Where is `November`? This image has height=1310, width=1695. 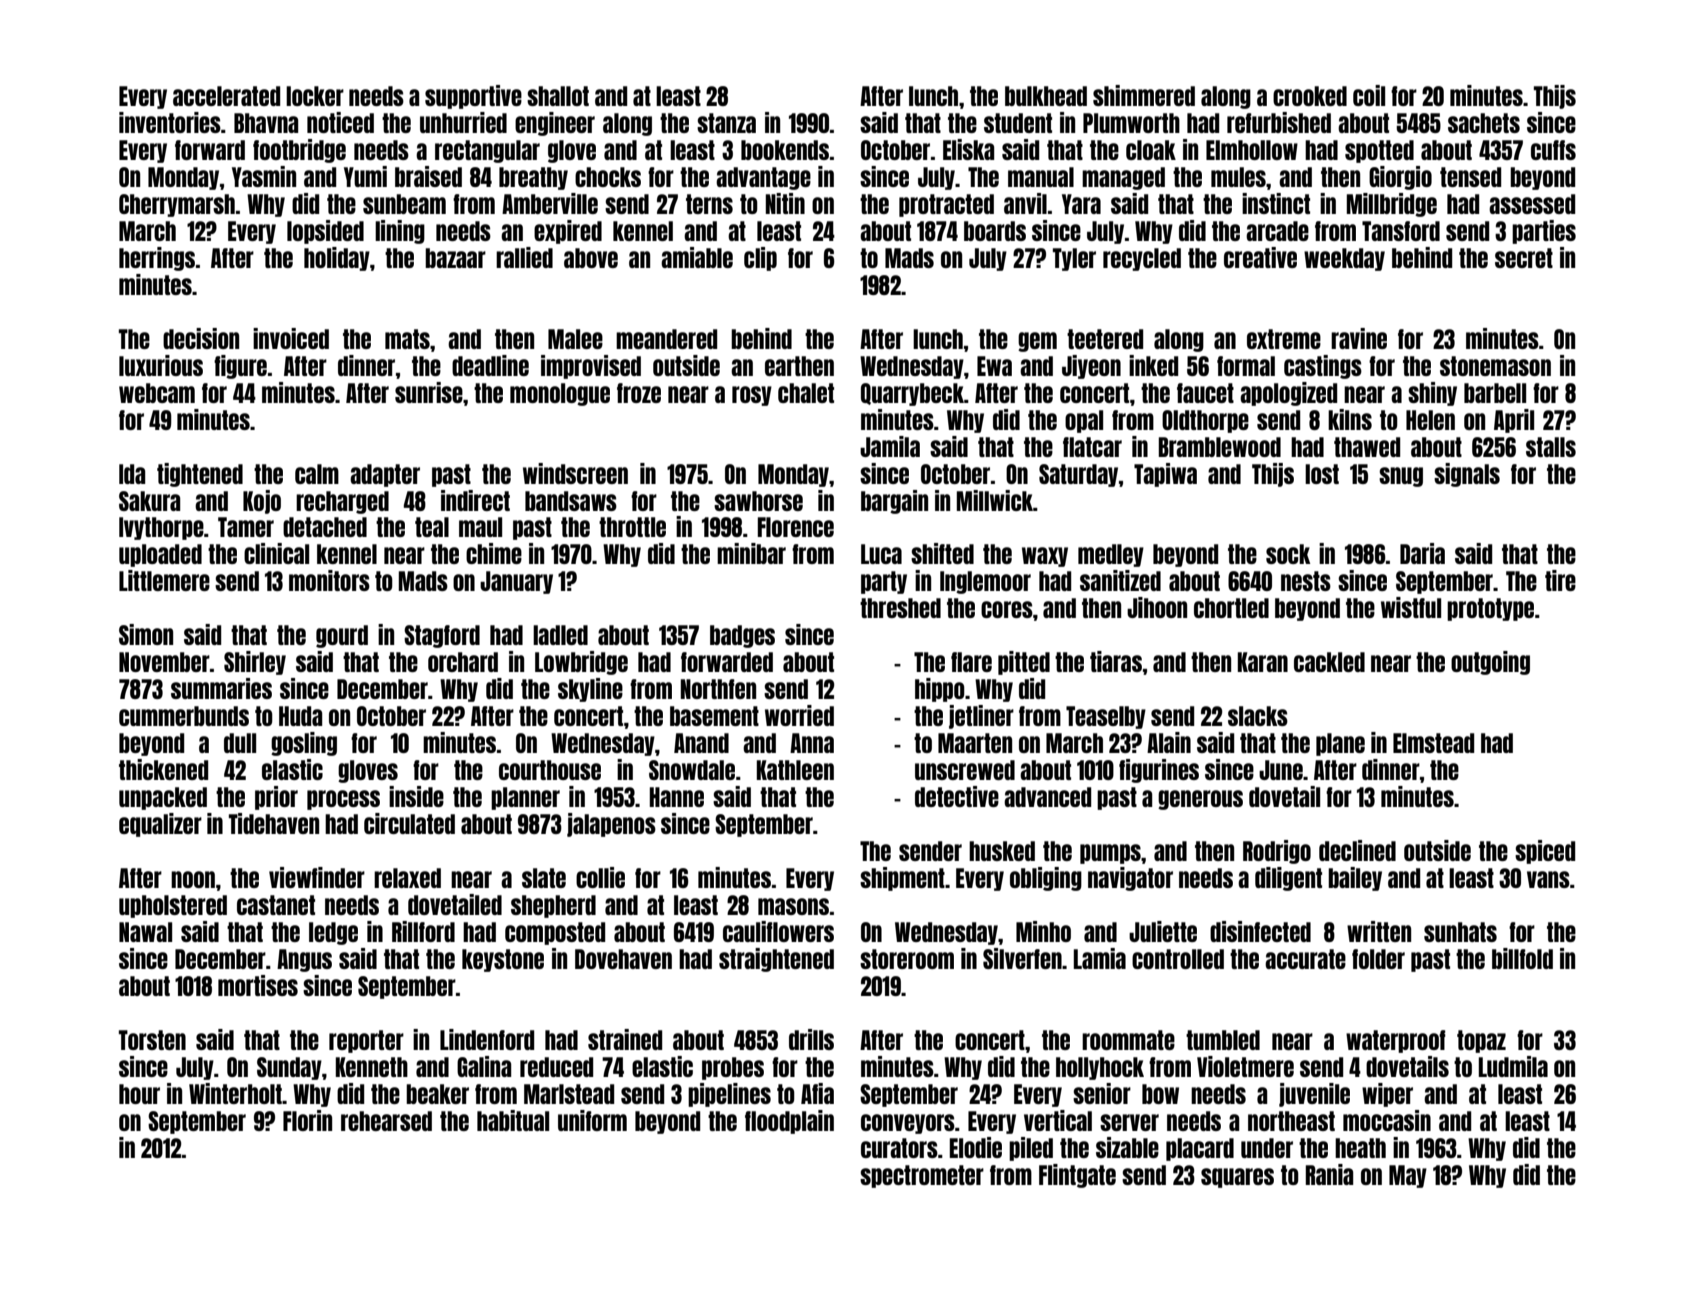
November is located at coordinates (164, 662).
